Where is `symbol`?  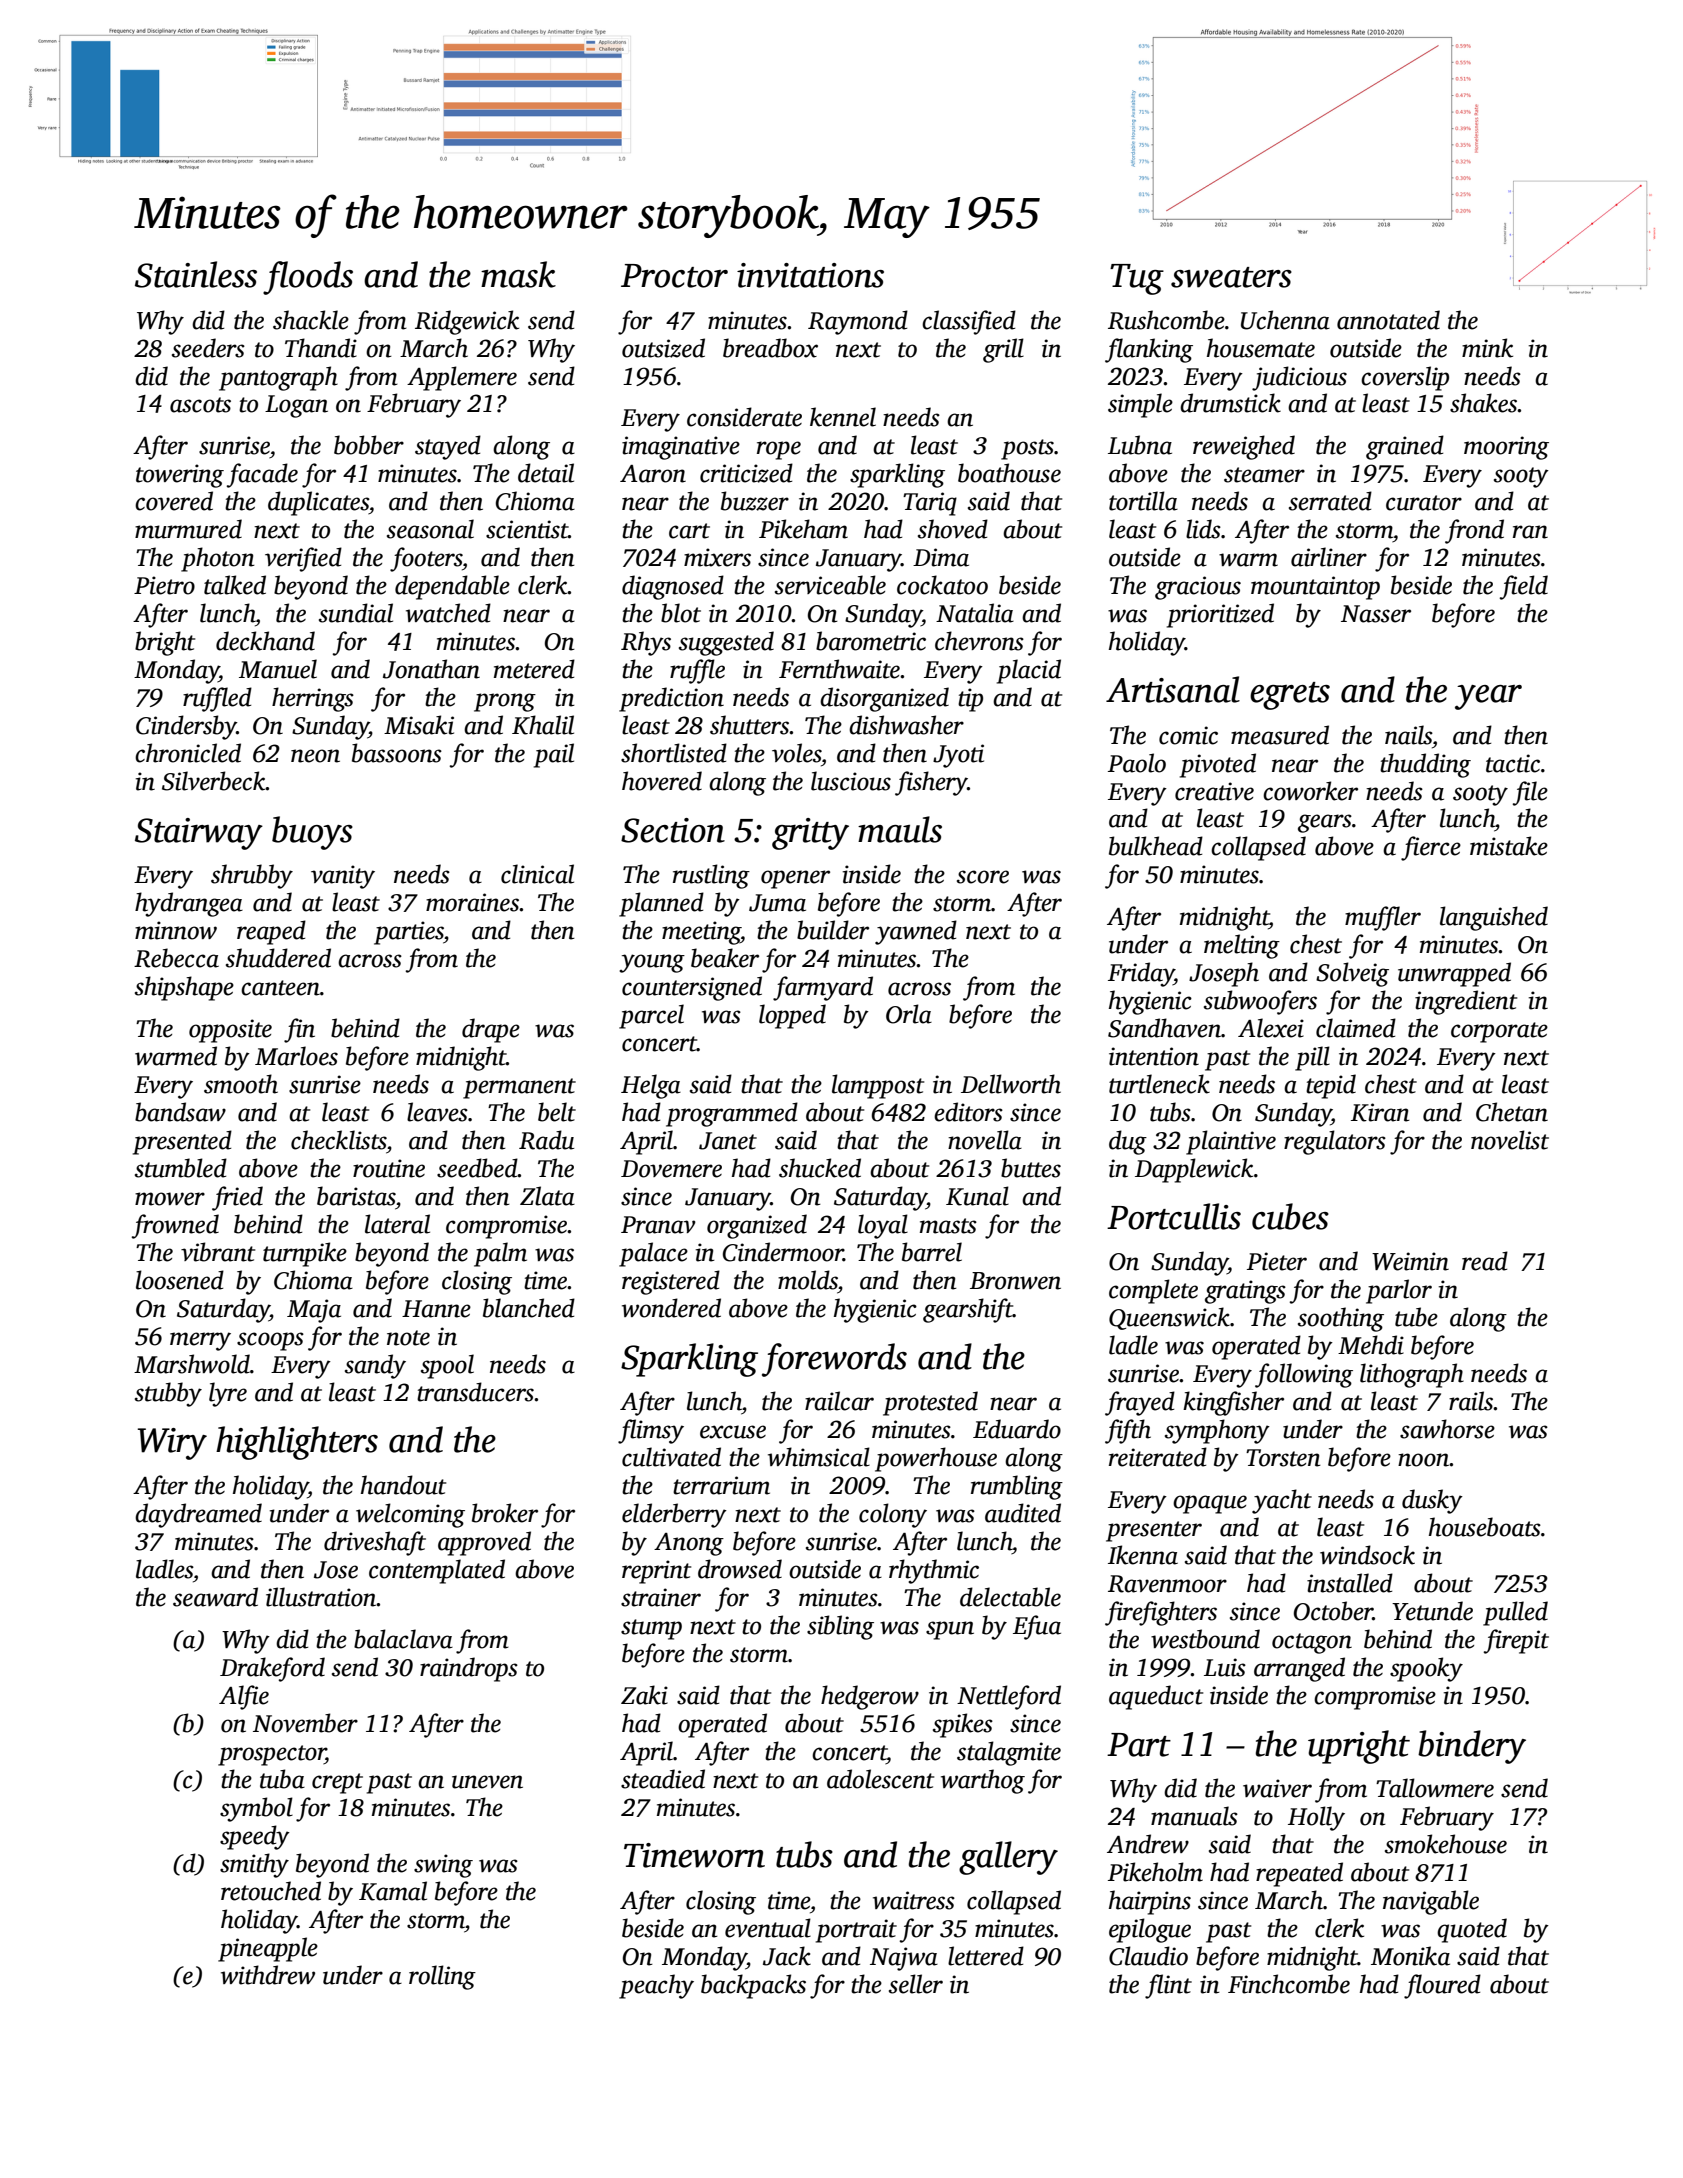 symbol is located at coordinates (256, 1809).
